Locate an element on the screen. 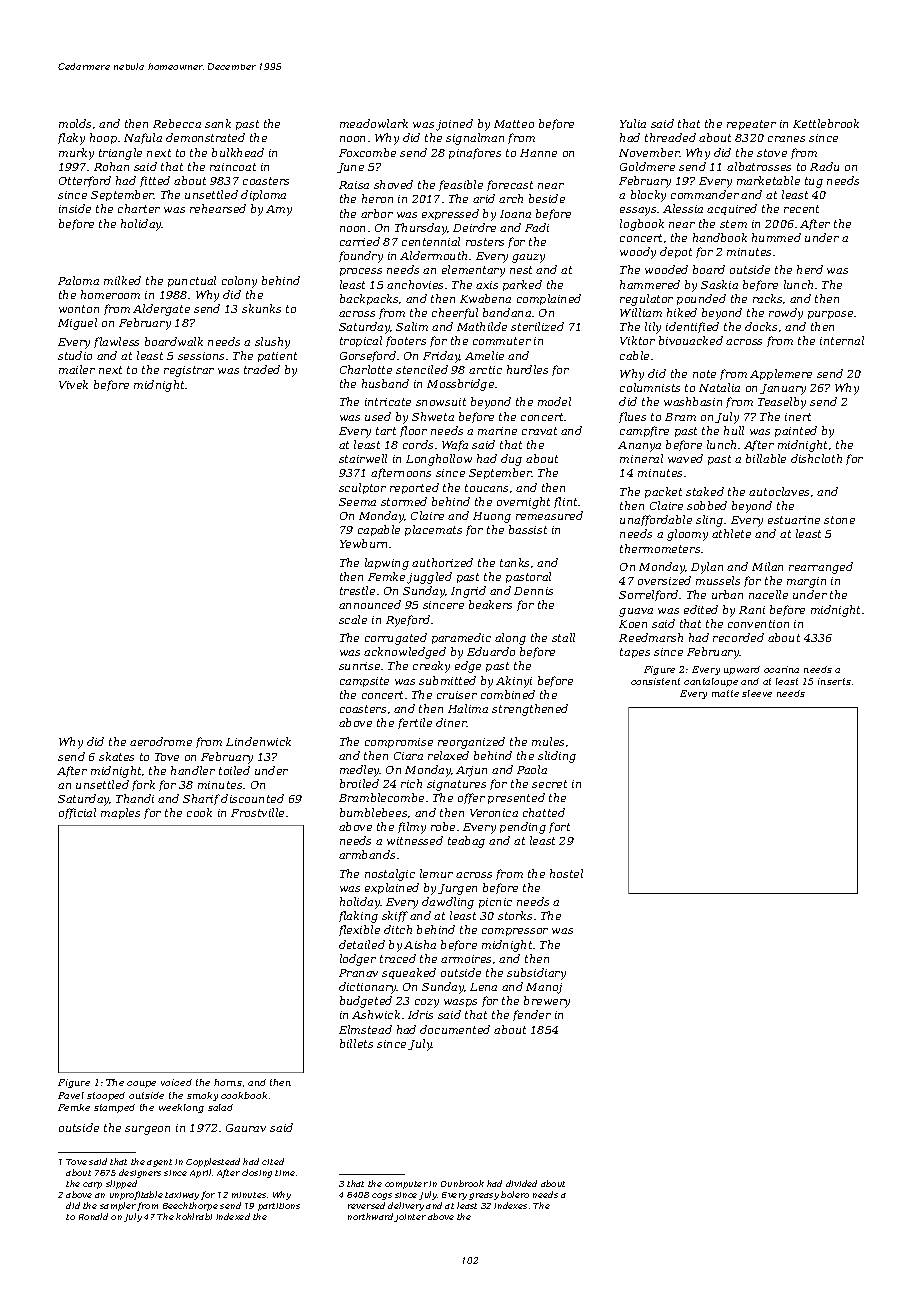 This screenshot has width=924, height=1308. sessions is located at coordinates (201, 356).
